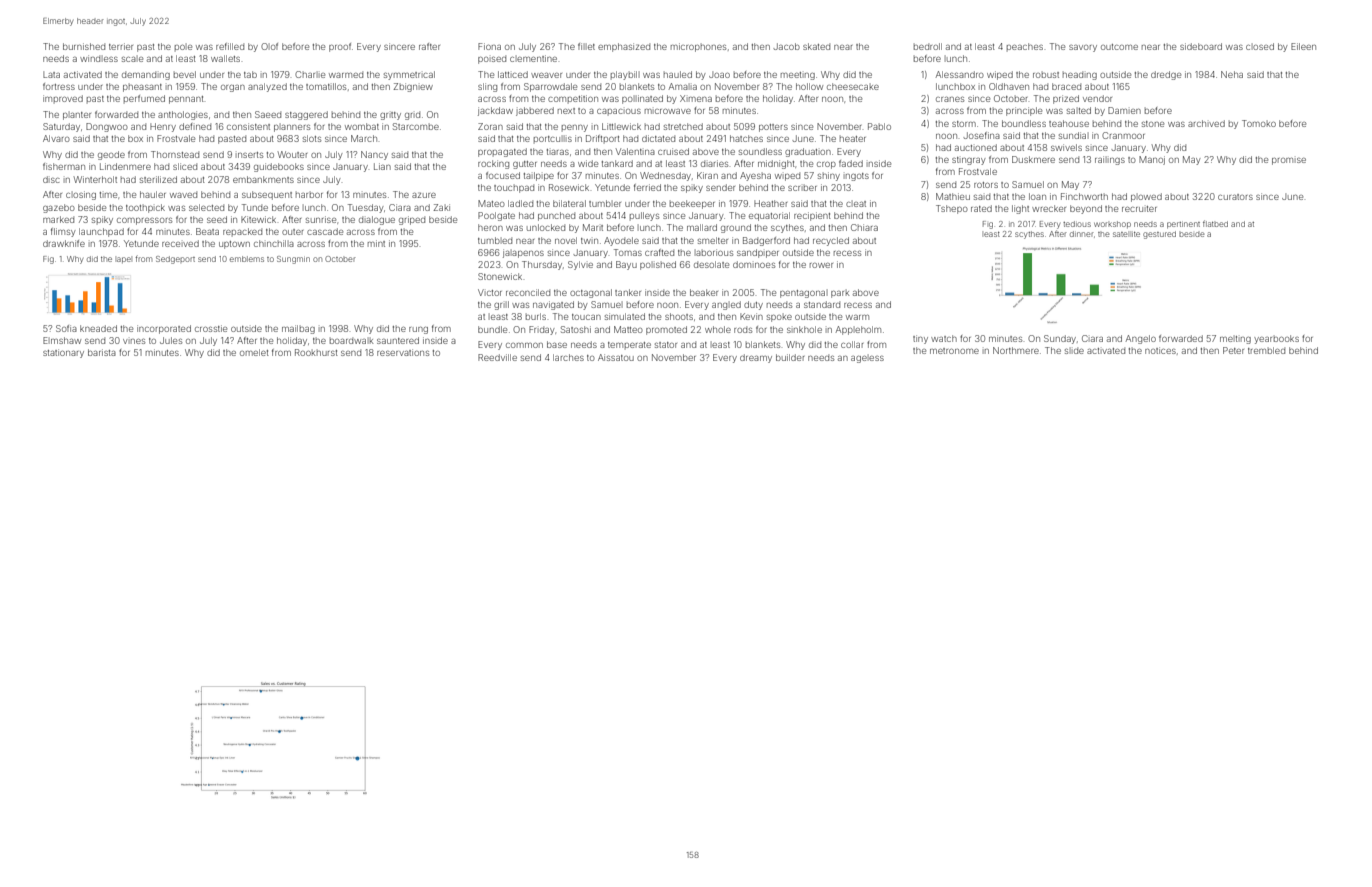 This screenshot has height=887, width=1372. What do you see at coordinates (928, 46) in the screenshot?
I see `bedroll` at bounding box center [928, 46].
